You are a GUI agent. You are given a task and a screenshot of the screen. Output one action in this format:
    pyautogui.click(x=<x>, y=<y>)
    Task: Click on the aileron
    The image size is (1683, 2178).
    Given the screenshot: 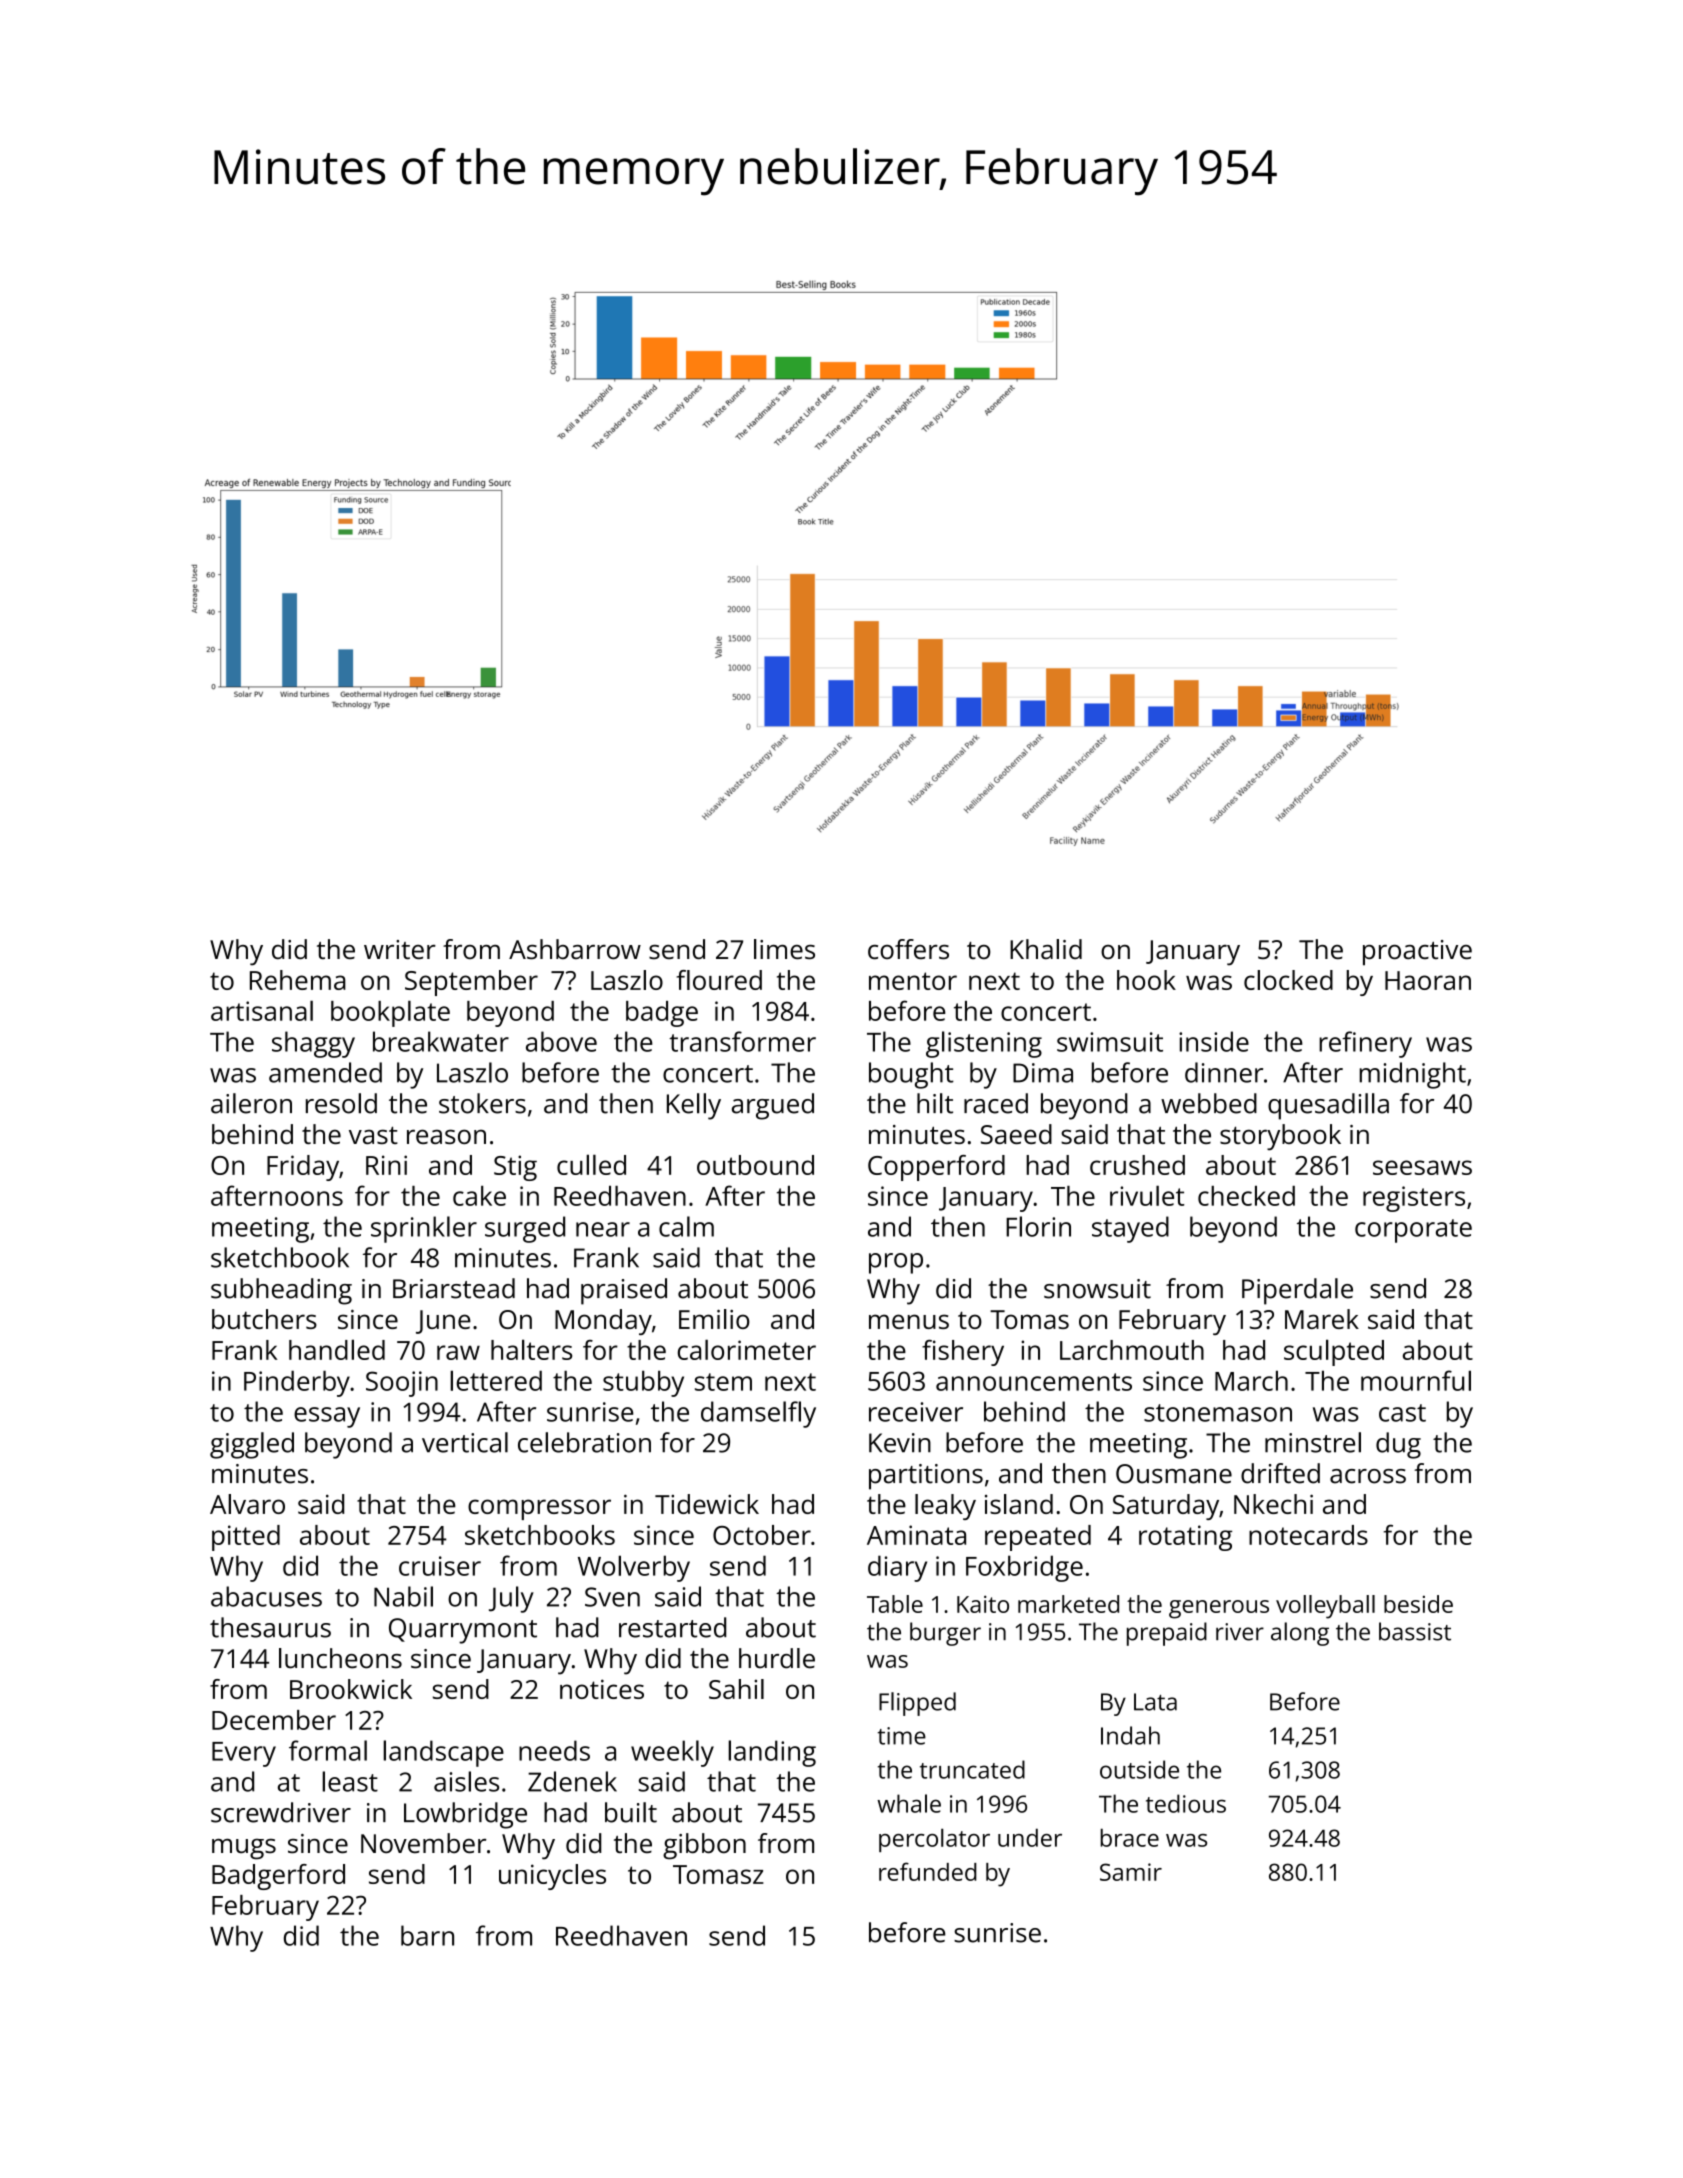 What is the action you would take?
    pyautogui.click(x=251, y=1103)
